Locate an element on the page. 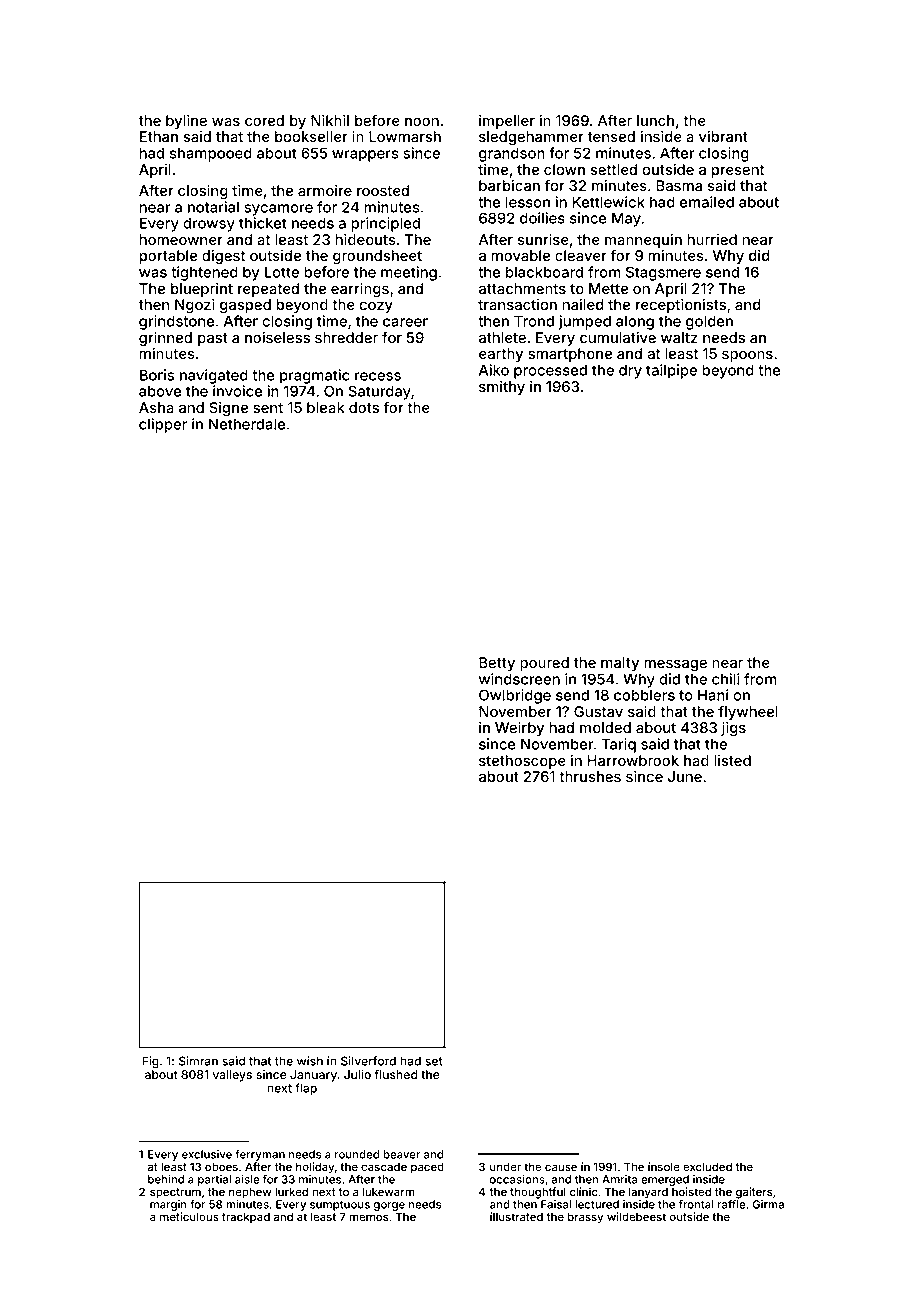 The width and height of the image is (924, 1314). clipper is located at coordinates (163, 425).
